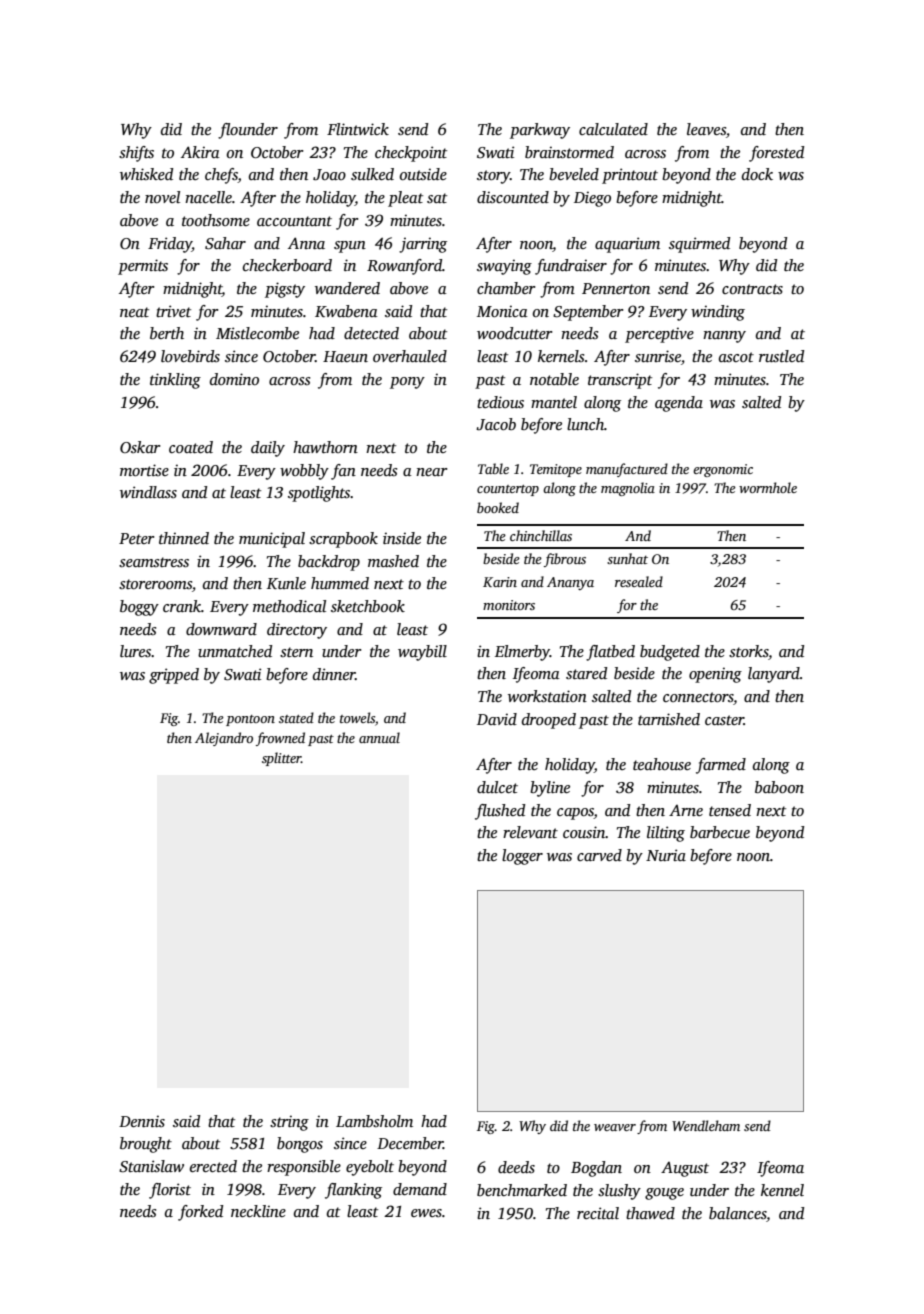  I want to click on pigsty, so click(285, 290).
